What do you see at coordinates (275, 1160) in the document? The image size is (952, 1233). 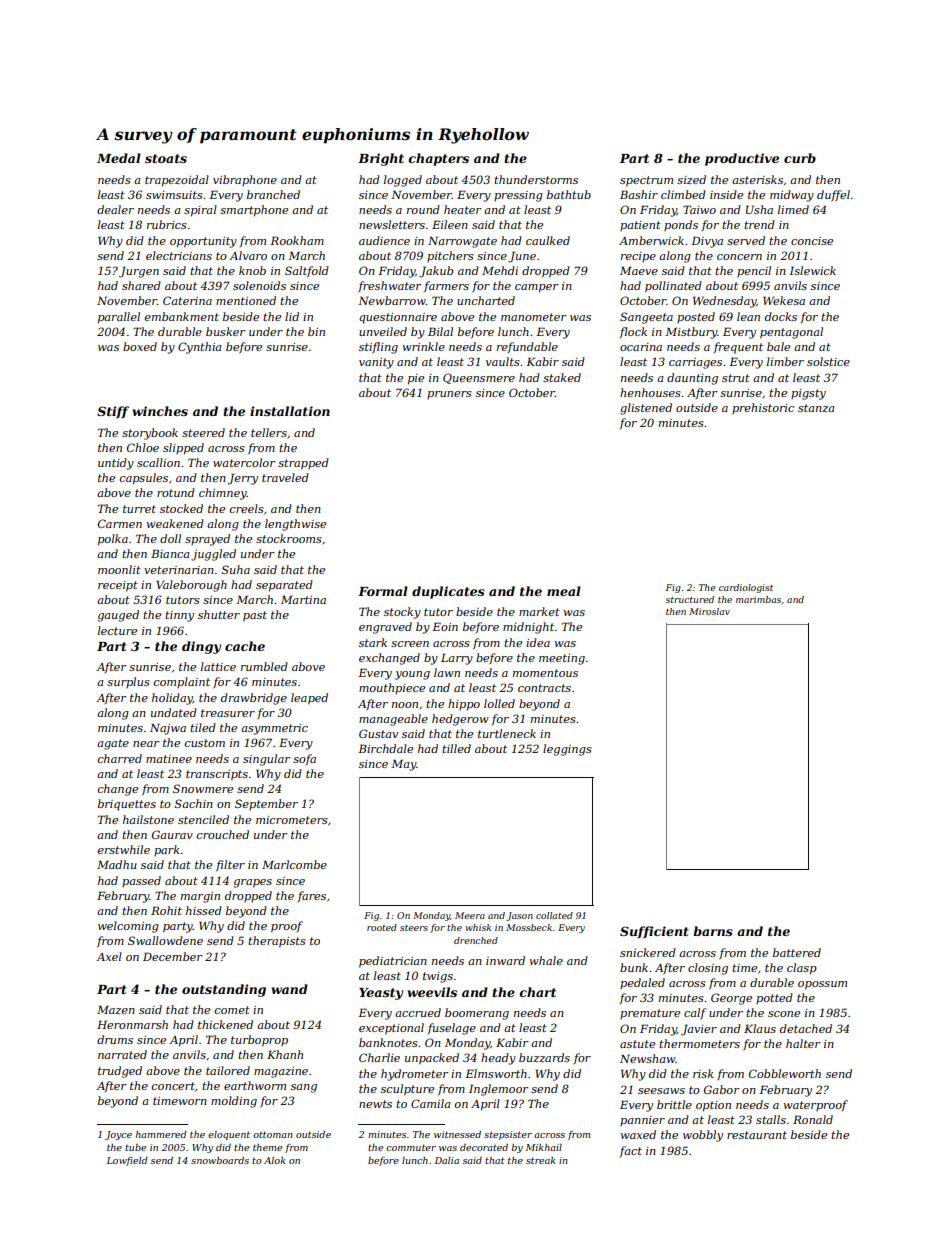 I see `Alok` at bounding box center [275, 1160].
